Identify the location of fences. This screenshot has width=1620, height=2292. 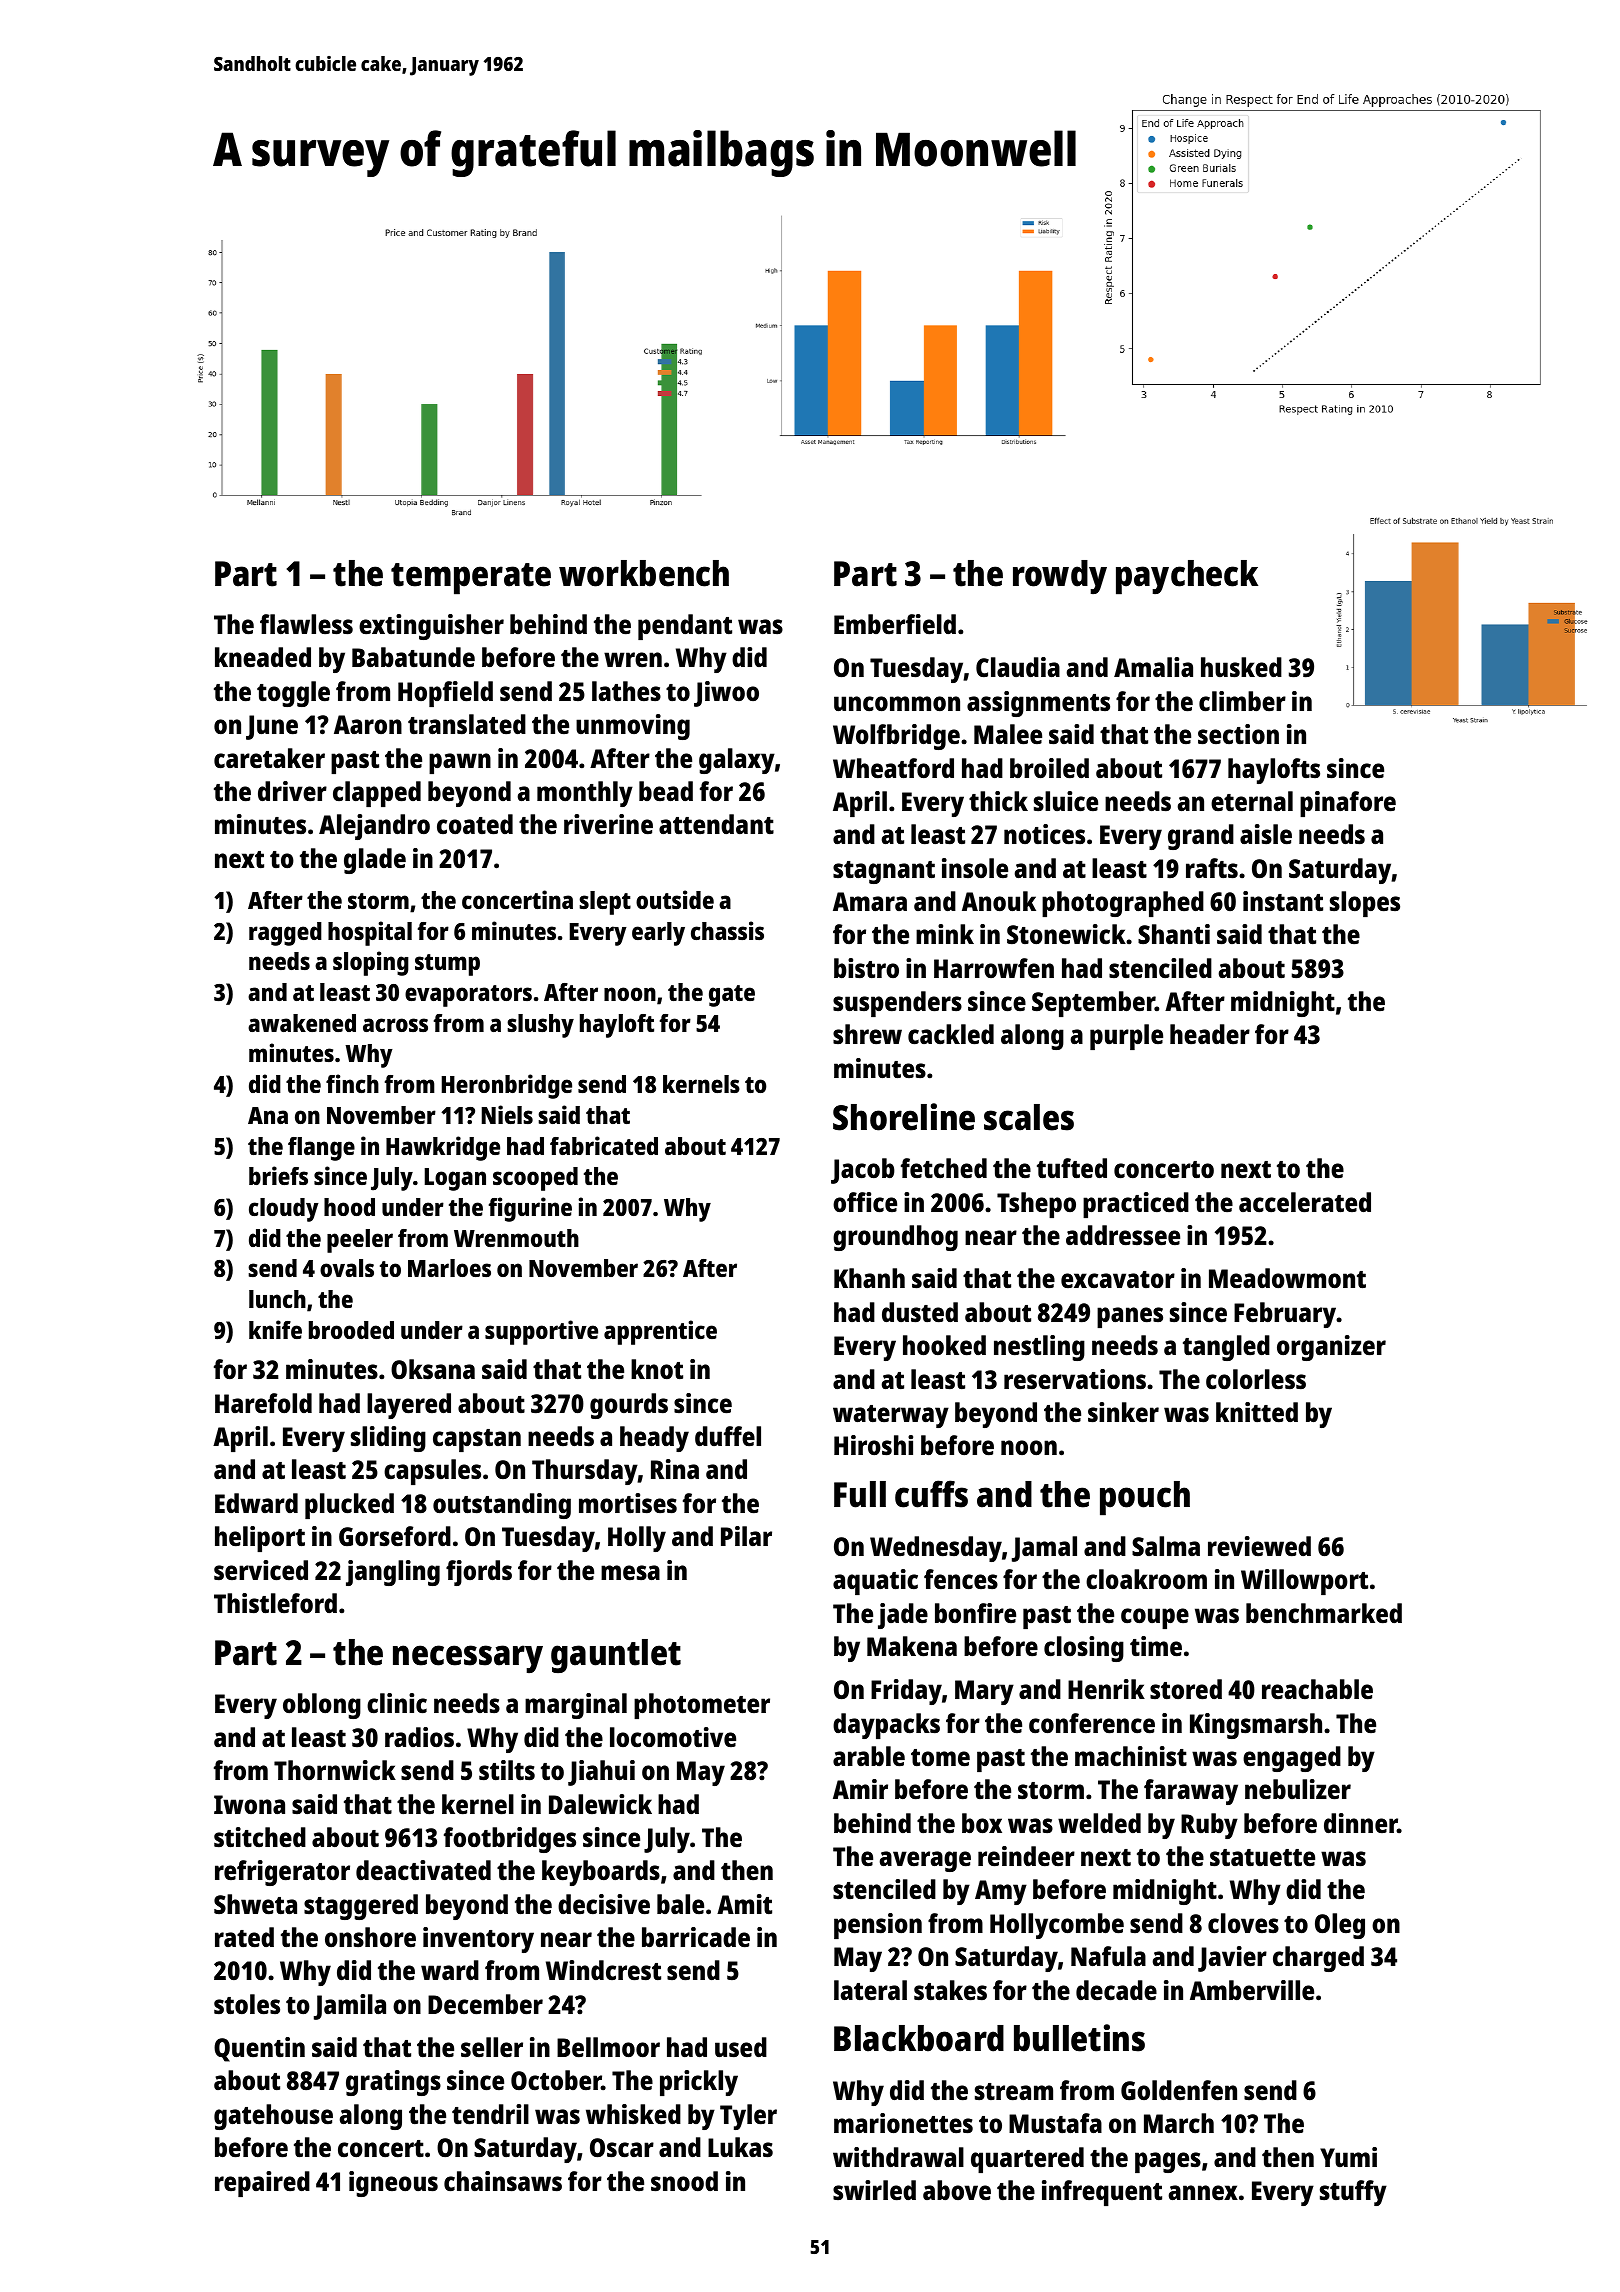
(961, 1579).
